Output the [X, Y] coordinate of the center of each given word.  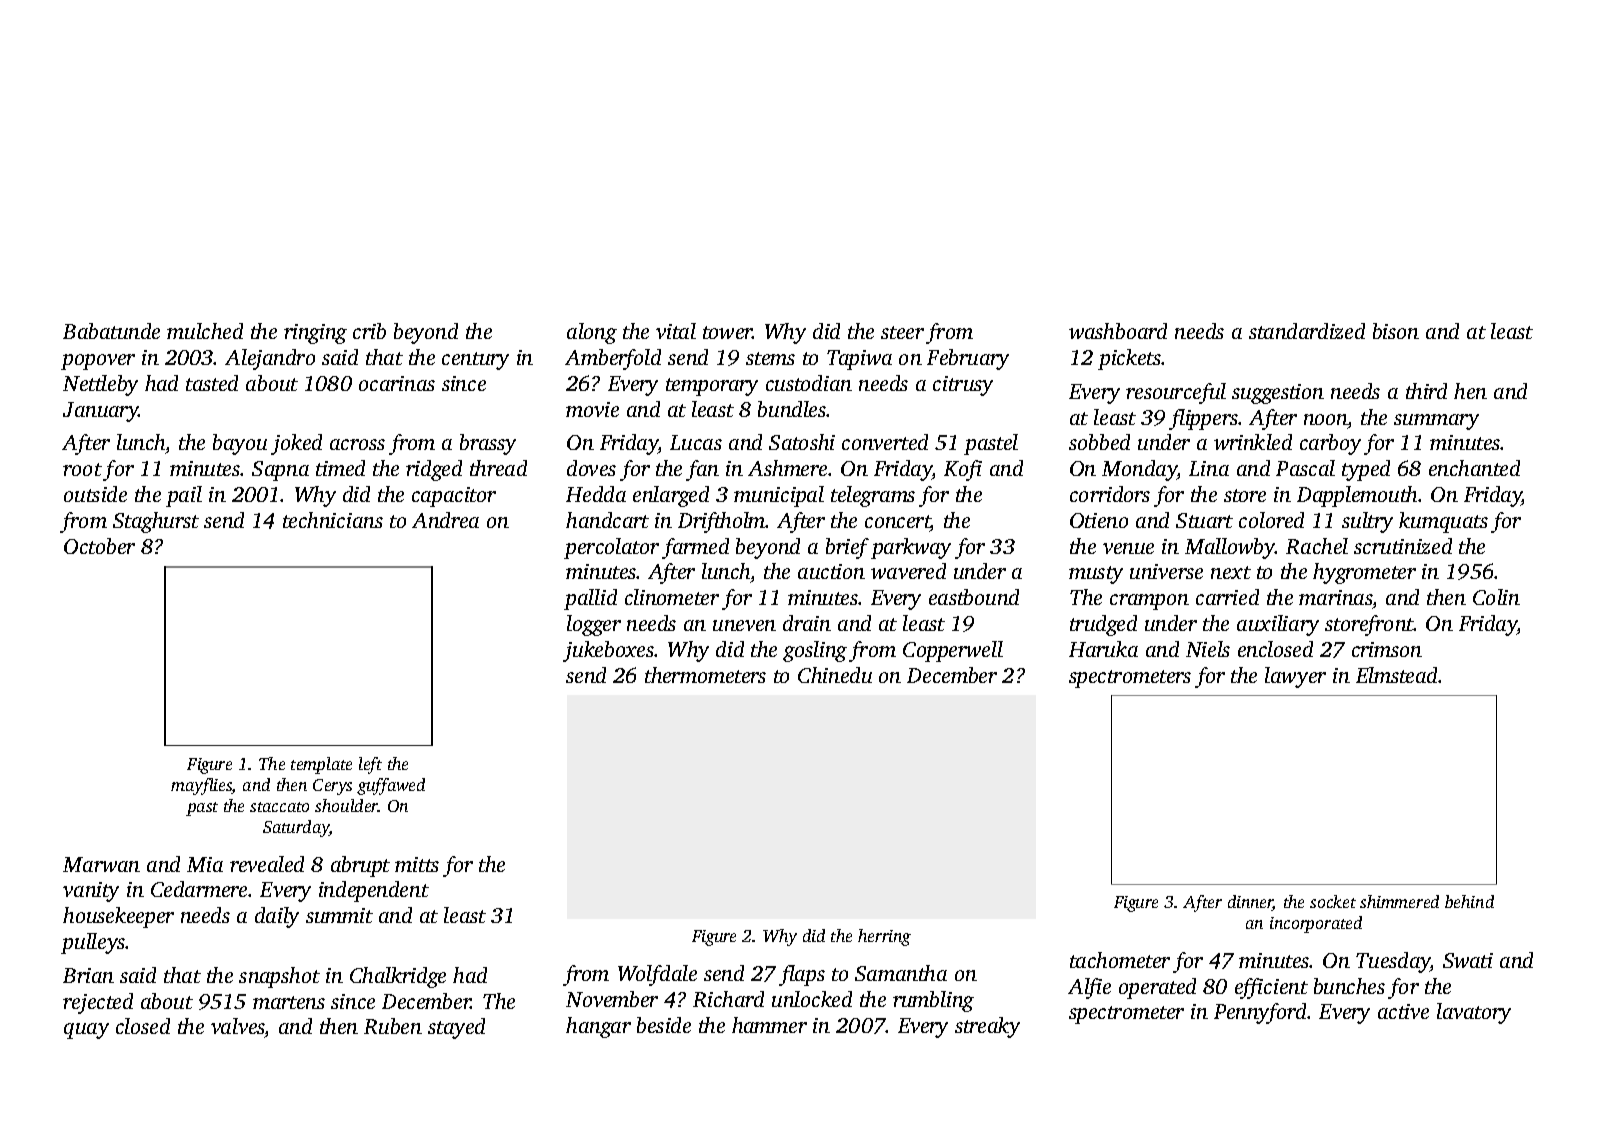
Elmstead [1396, 675]
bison [1396, 331]
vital [676, 331]
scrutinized [1403, 546]
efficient [1271, 988]
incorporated [1316, 924]
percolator [611, 548]
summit [339, 915]
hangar [598, 1027]
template [321, 765]
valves [238, 1028]
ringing [315, 334]
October [99, 546]
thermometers [705, 675]
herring [884, 937]
